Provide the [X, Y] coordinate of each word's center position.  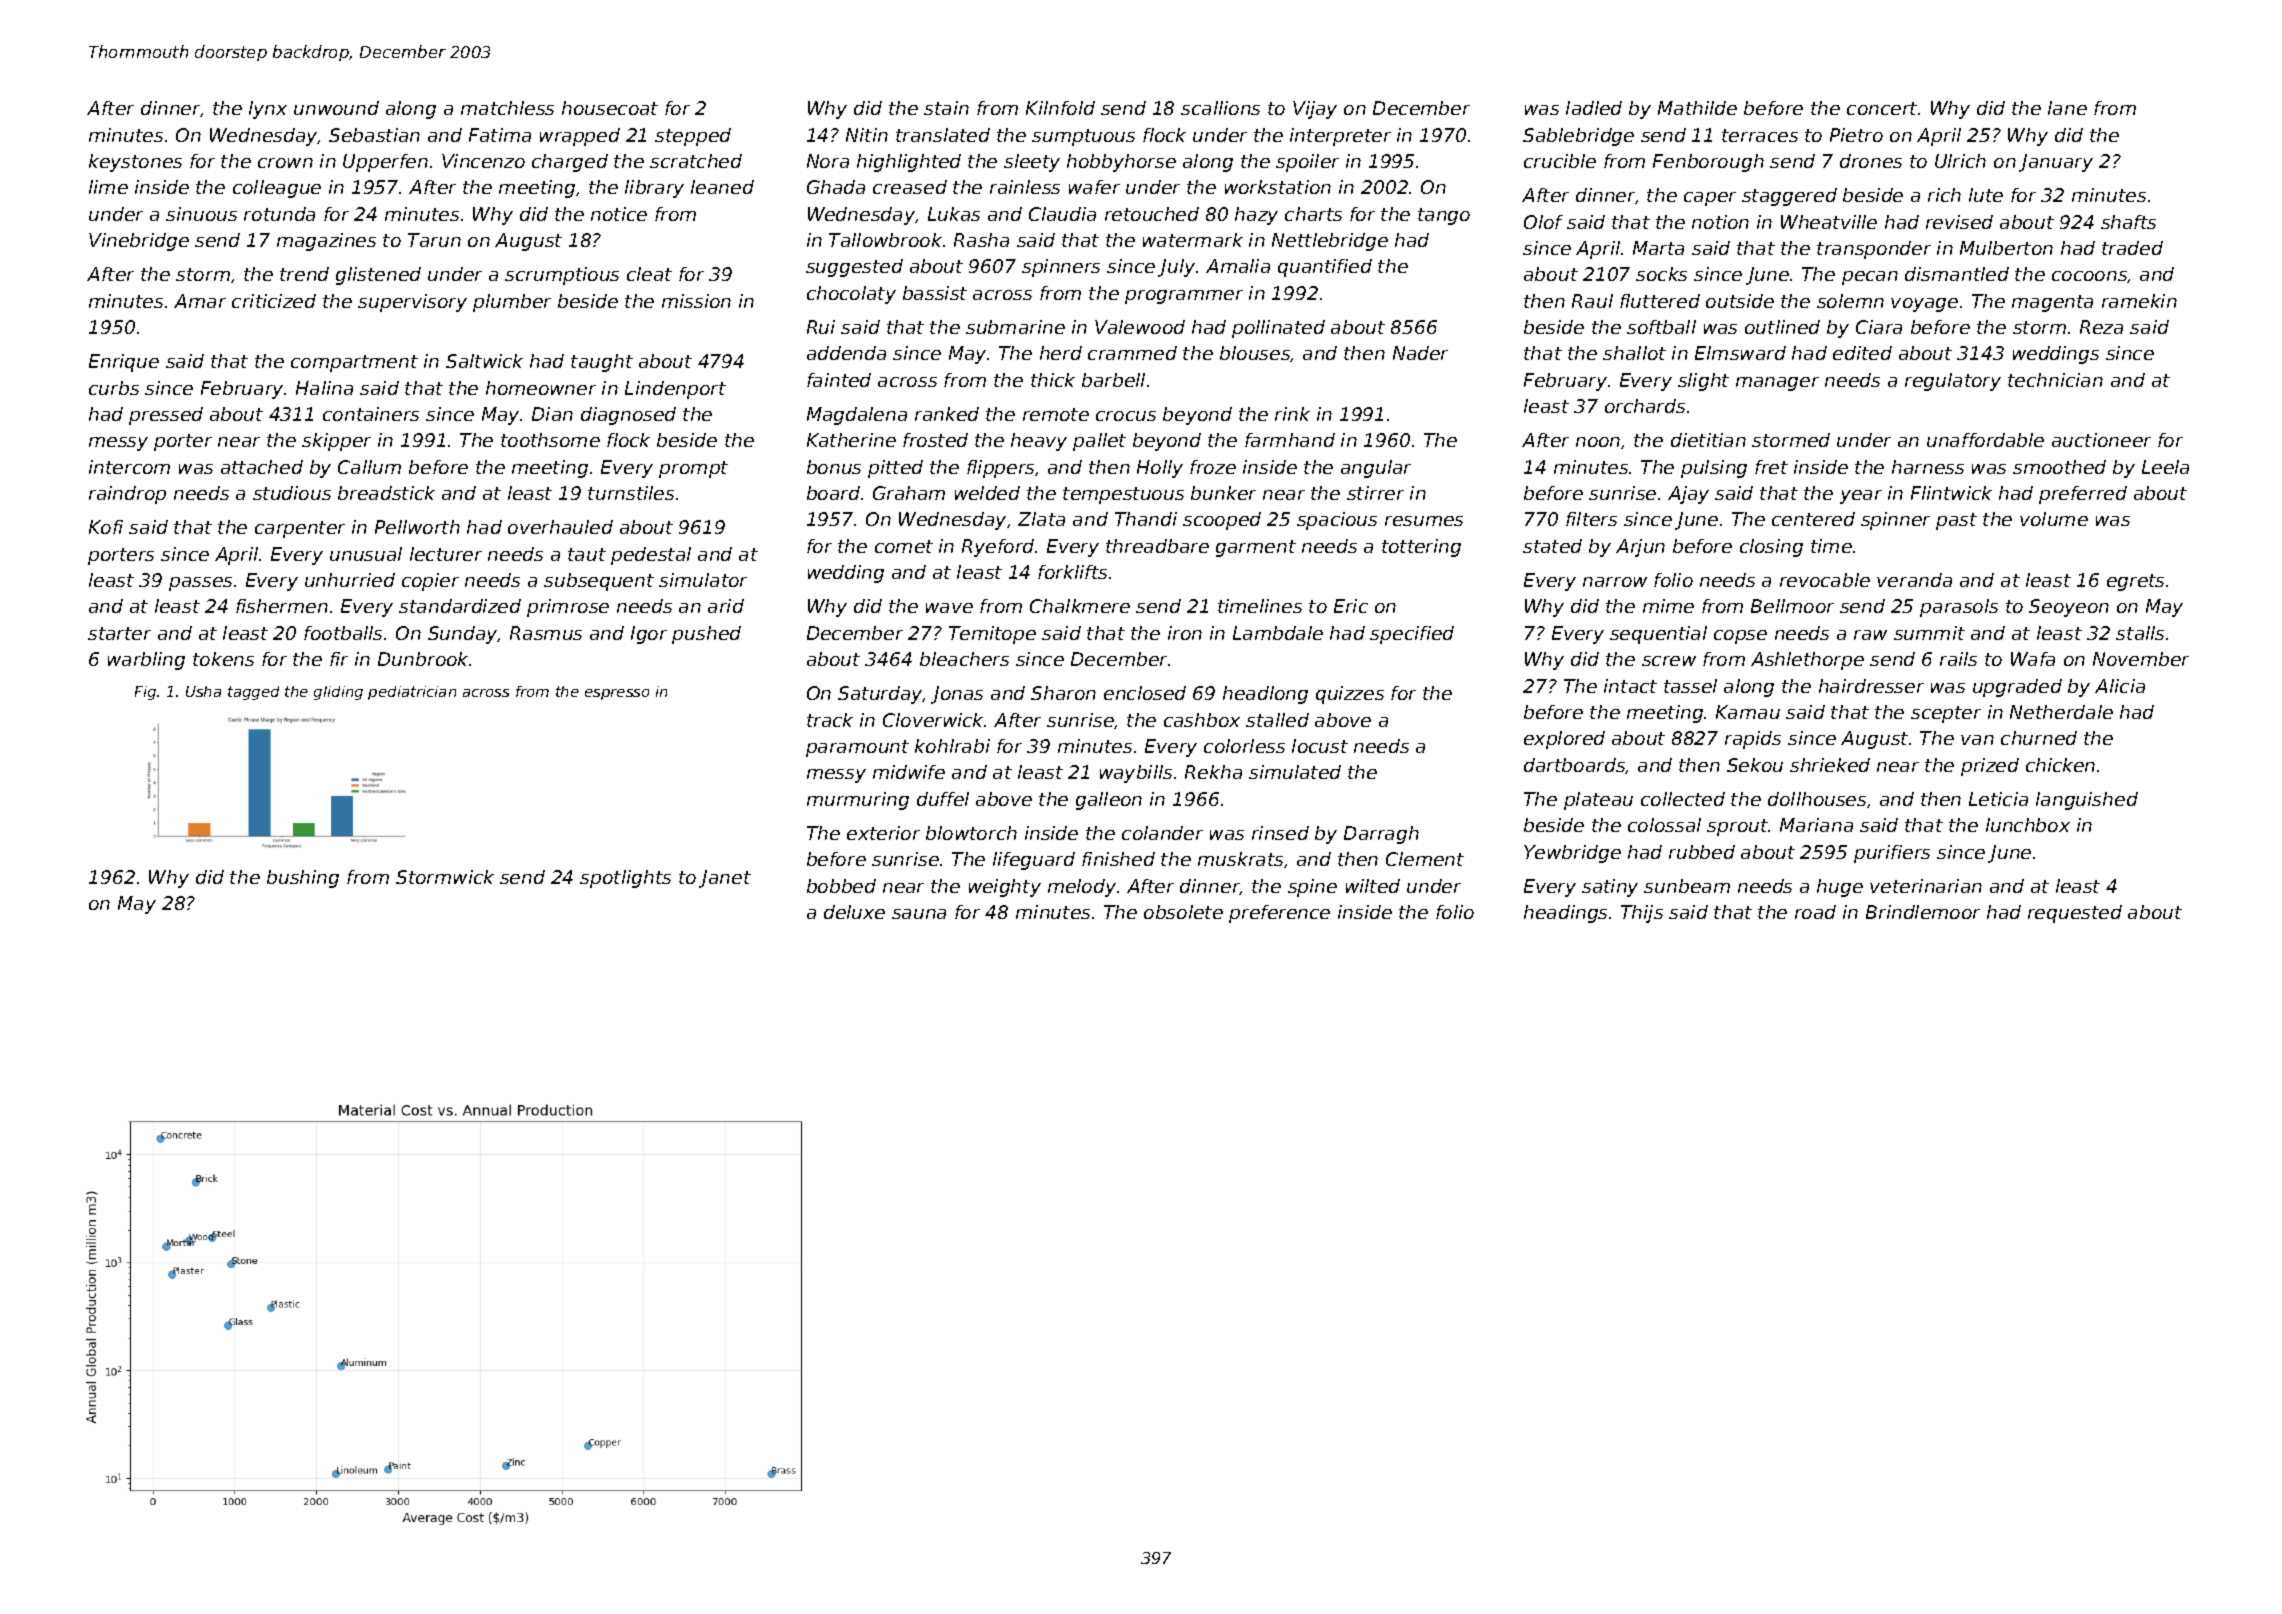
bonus [834, 467]
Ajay [1688, 495]
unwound [336, 108]
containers [371, 414]
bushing [303, 879]
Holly [1160, 469]
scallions [1220, 108]
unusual [366, 554]
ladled [1594, 108]
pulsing [1714, 469]
